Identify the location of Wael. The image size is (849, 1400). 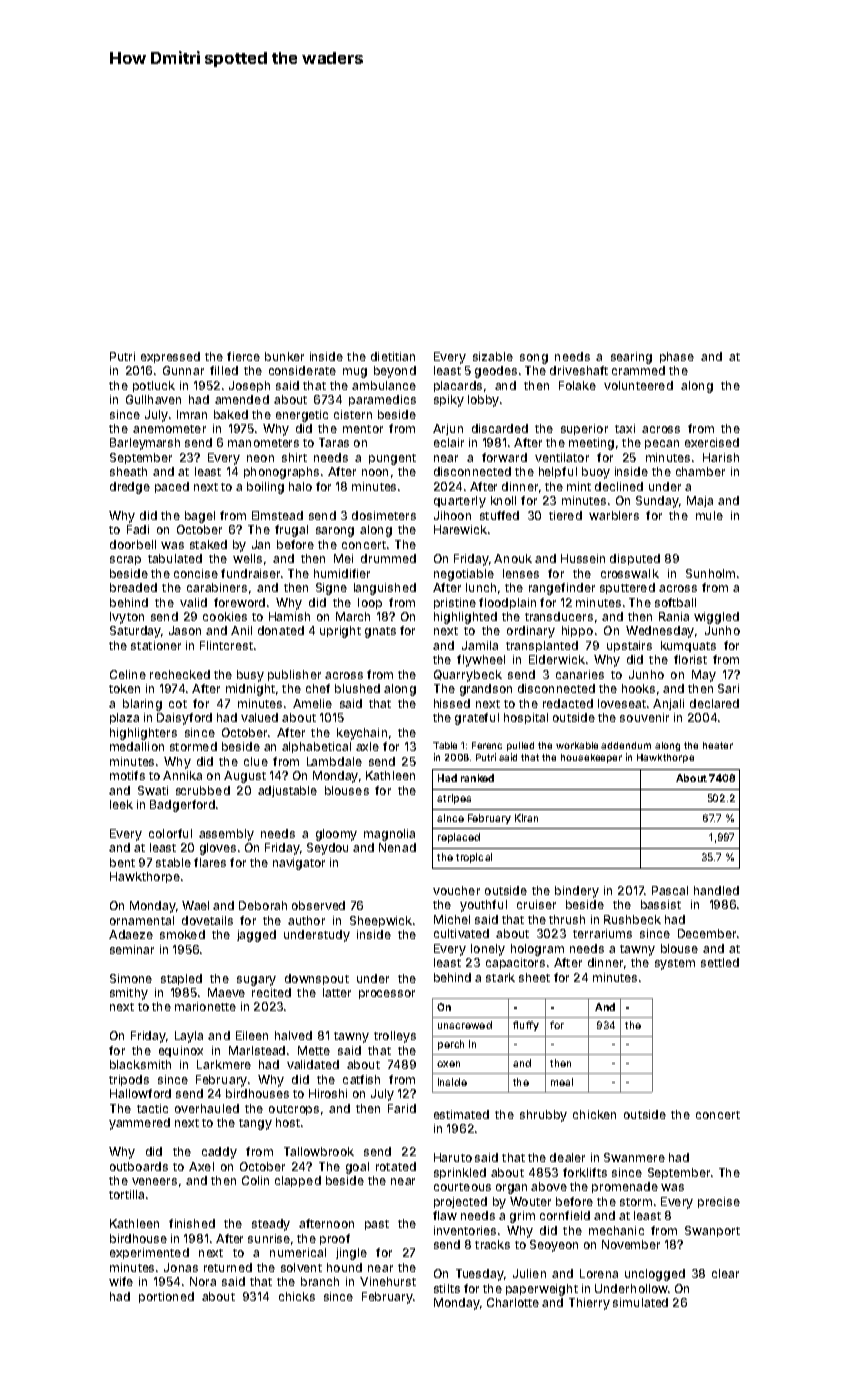
(195, 905).
